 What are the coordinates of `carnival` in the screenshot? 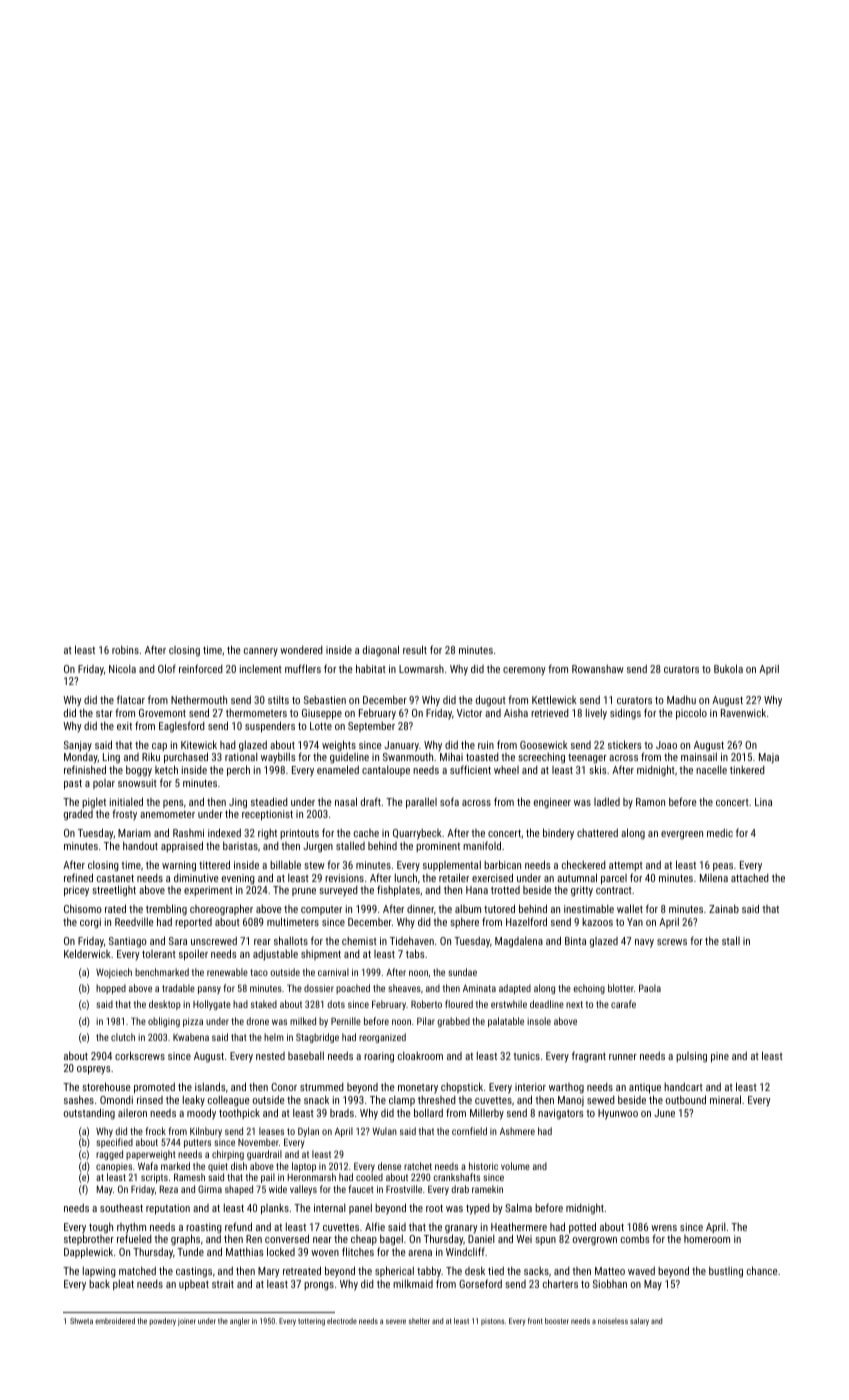 It's located at (333, 972).
